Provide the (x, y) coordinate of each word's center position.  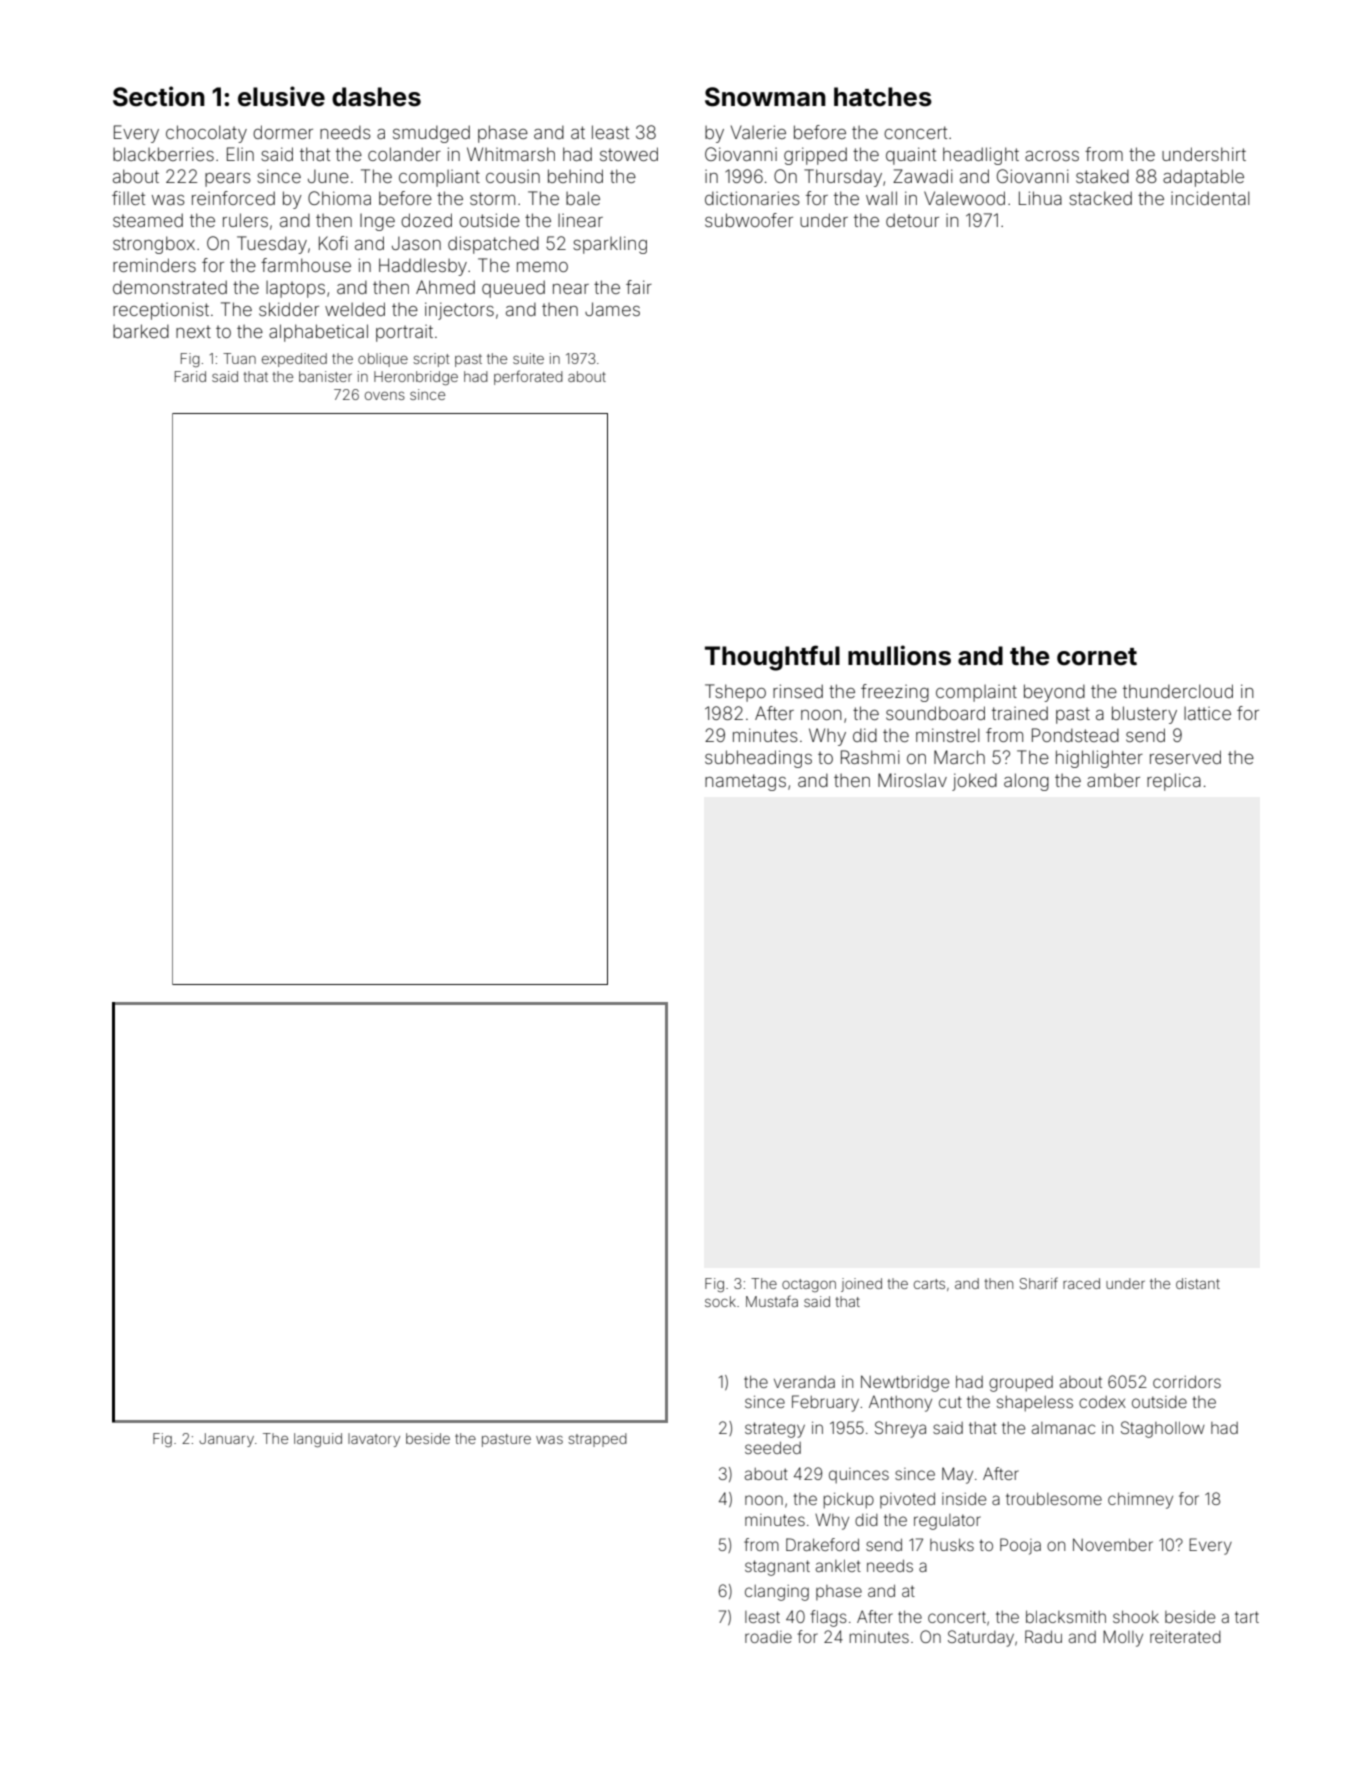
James (612, 309)
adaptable (1203, 178)
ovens (385, 395)
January (226, 1440)
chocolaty (206, 134)
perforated (528, 377)
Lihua (1040, 198)
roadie (768, 1637)
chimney (1140, 1500)
